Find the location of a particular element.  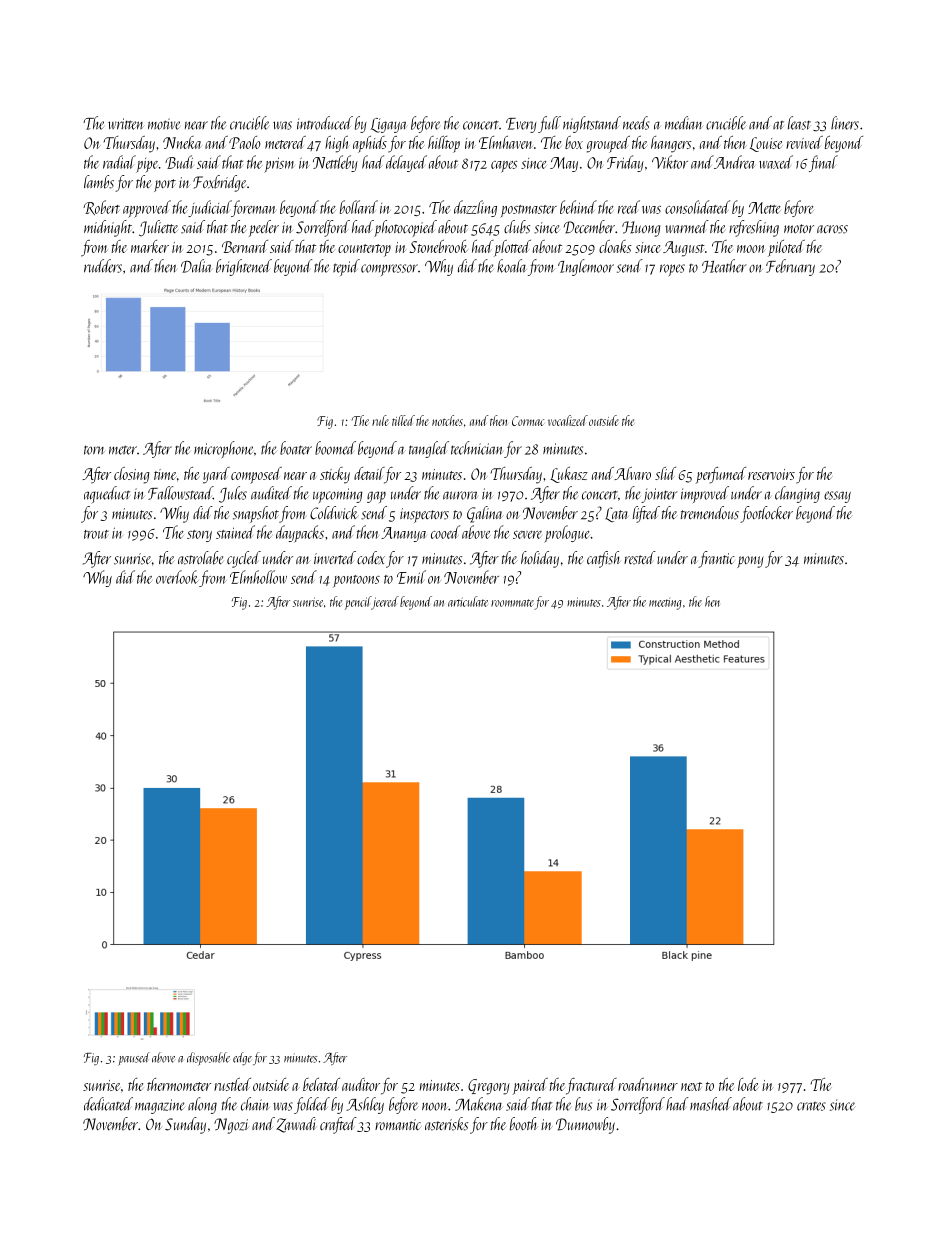

consolidated is located at coordinates (697, 207).
